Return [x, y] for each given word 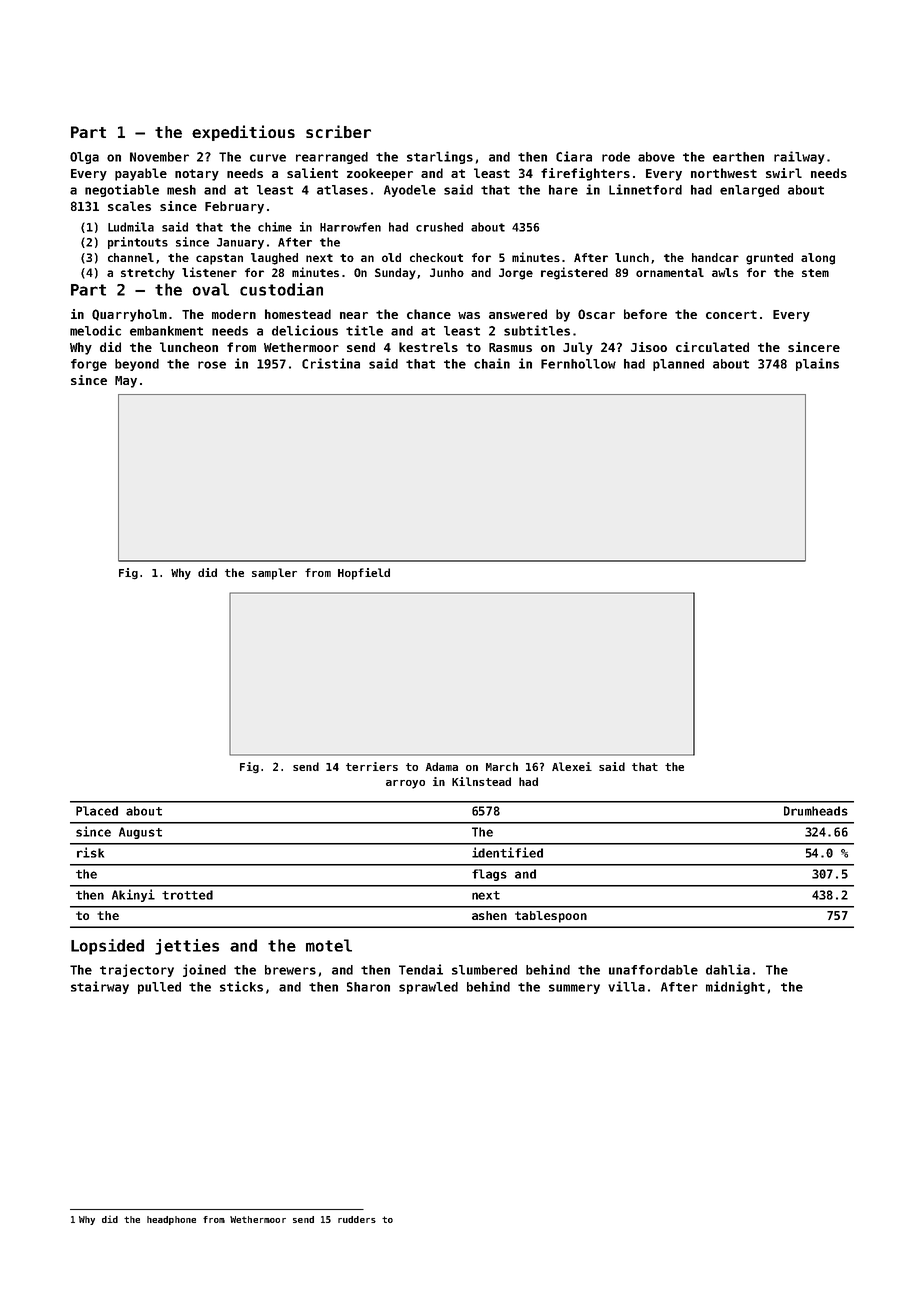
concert [731, 314]
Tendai [421, 969]
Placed [97, 811]
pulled [159, 988]
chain [492, 363]
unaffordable [653, 970]
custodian [281, 289]
